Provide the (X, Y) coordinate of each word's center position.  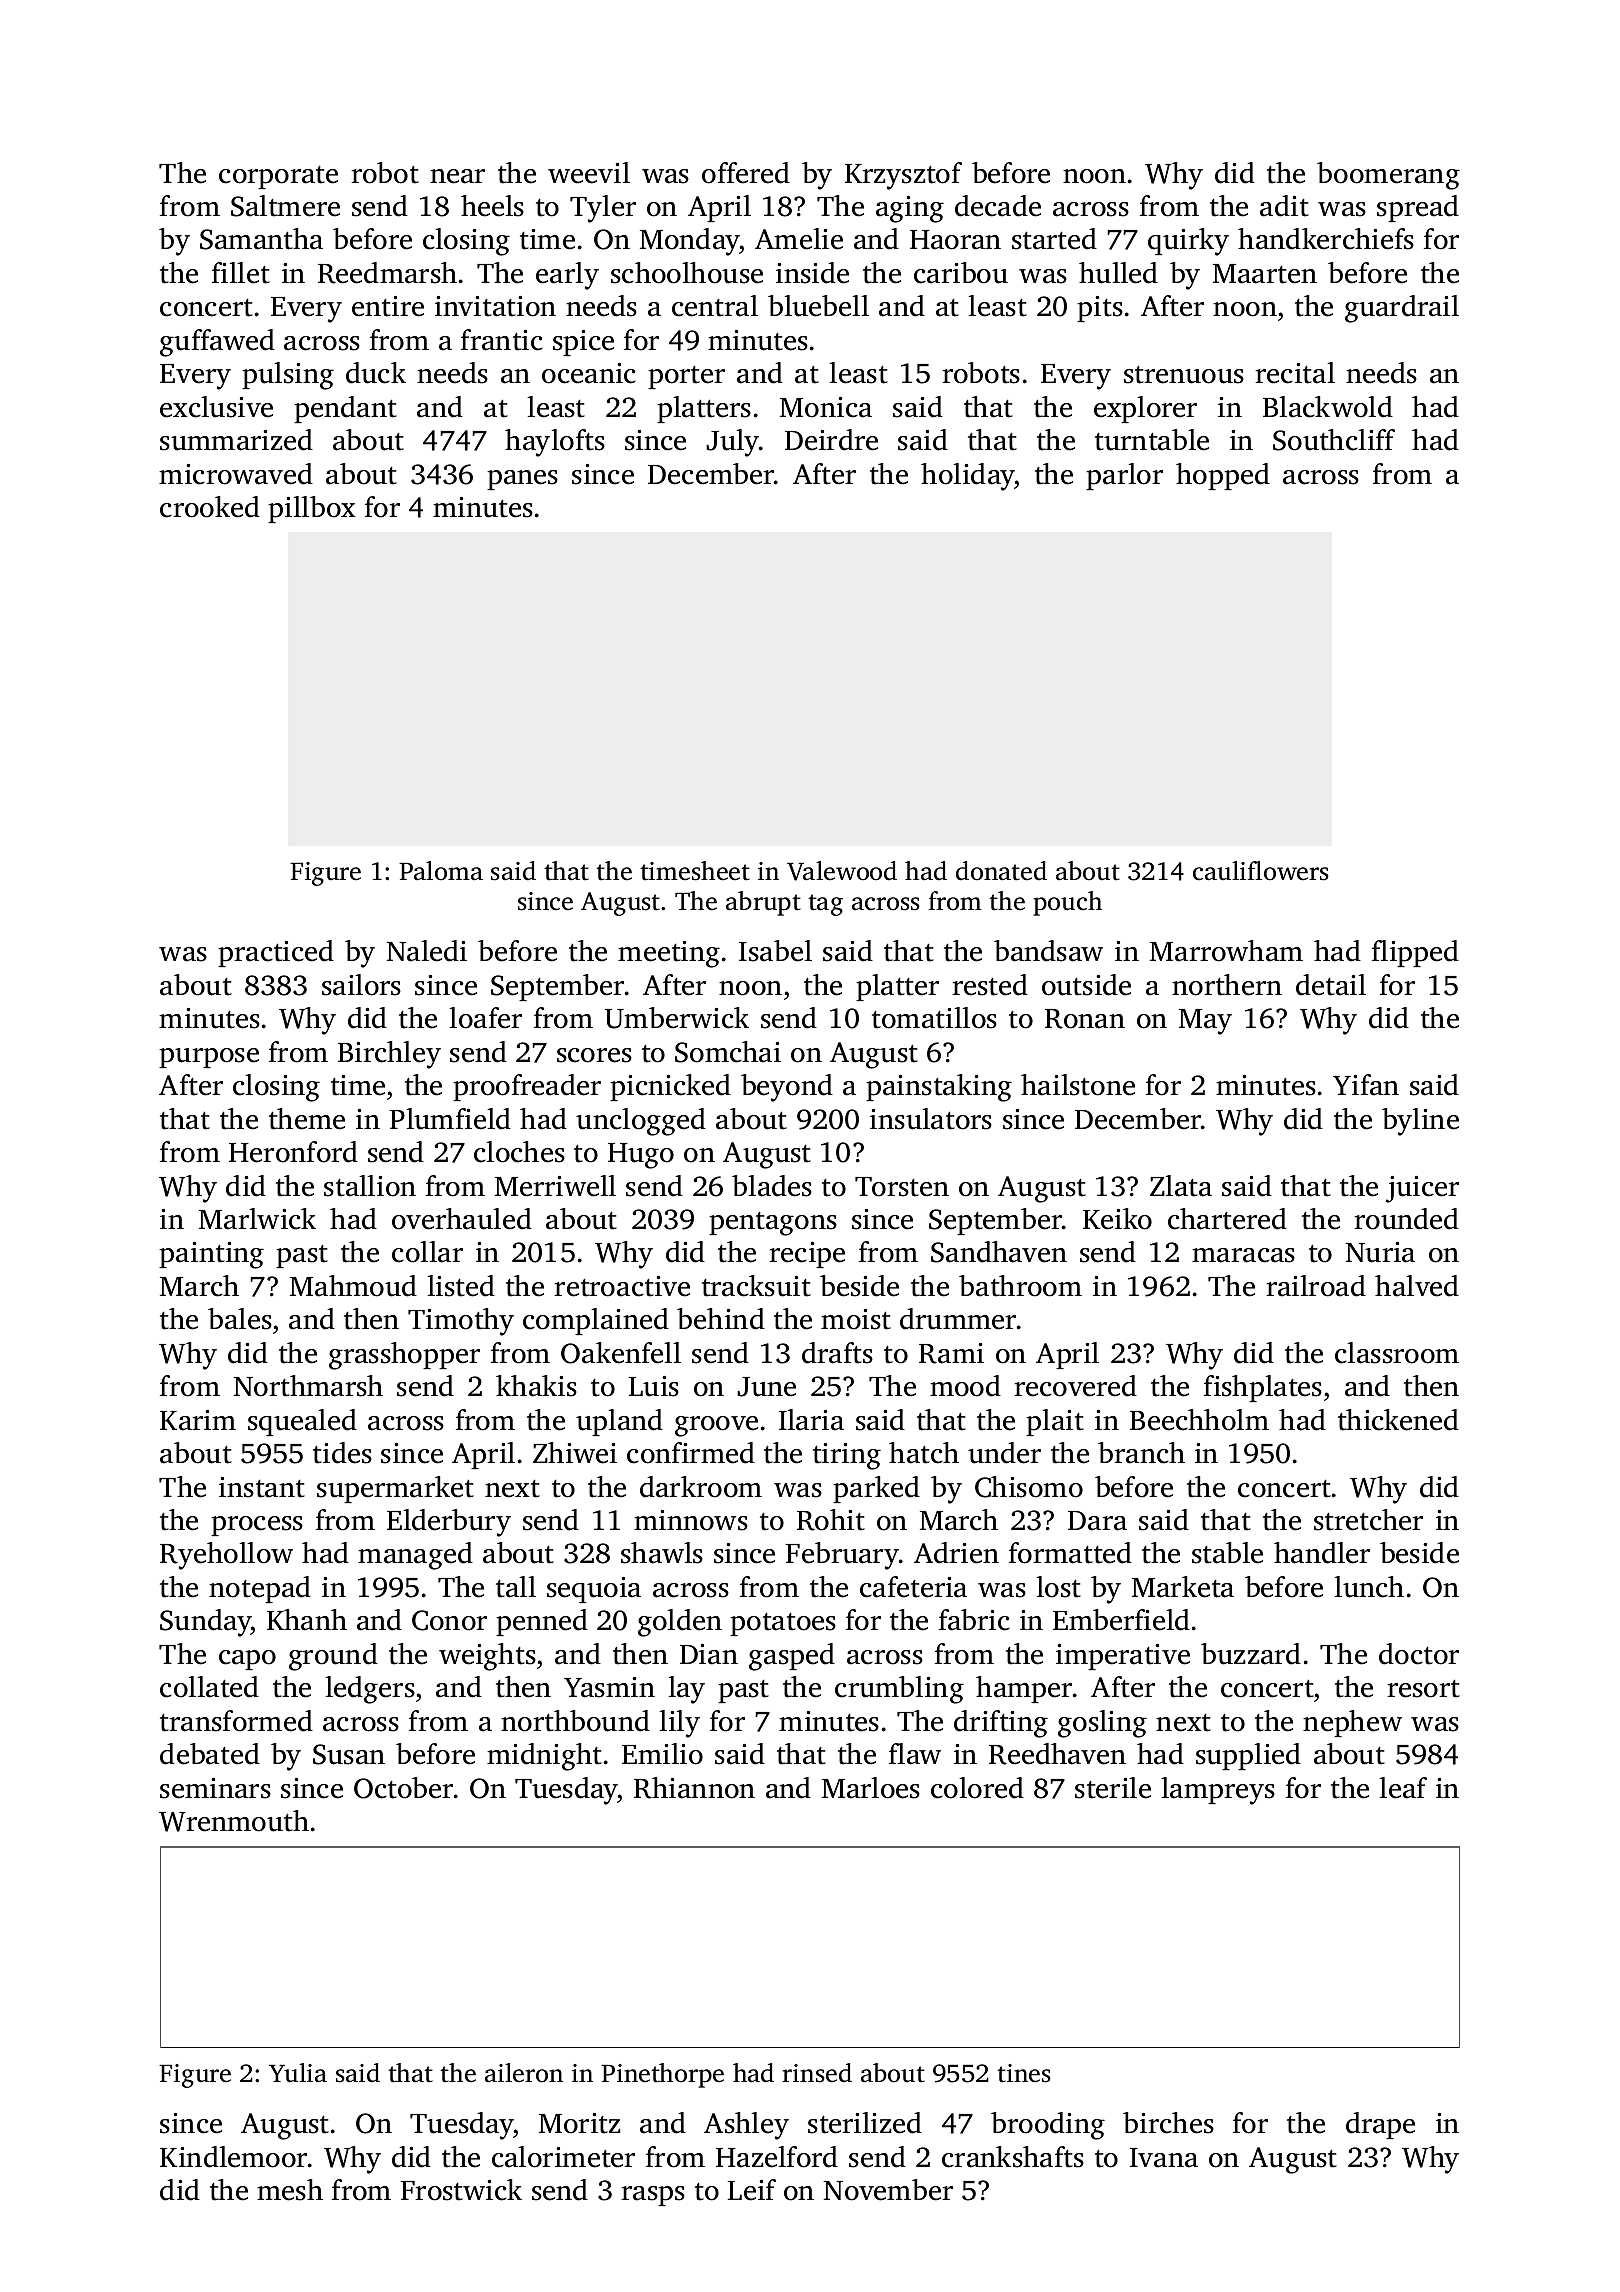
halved (1417, 1286)
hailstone (1078, 1085)
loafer (485, 1018)
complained (596, 1321)
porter (686, 377)
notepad (260, 1589)
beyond (787, 1088)
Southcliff (1334, 440)
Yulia (298, 2073)
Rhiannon (694, 1788)
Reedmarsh (387, 273)
